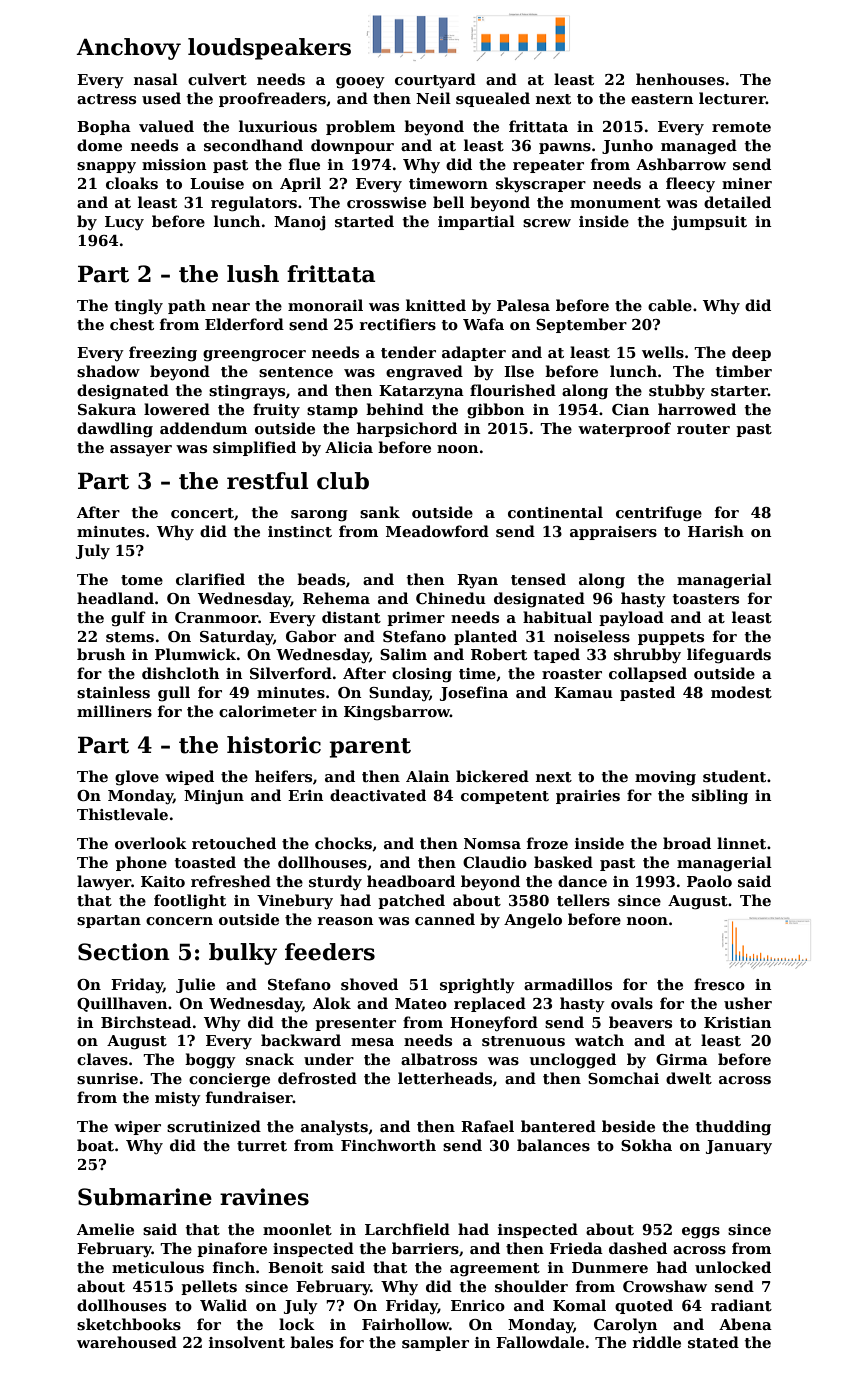 The image size is (849, 1400). Describe the element at coordinates (729, 656) in the document. I see `lifeguards` at that location.
